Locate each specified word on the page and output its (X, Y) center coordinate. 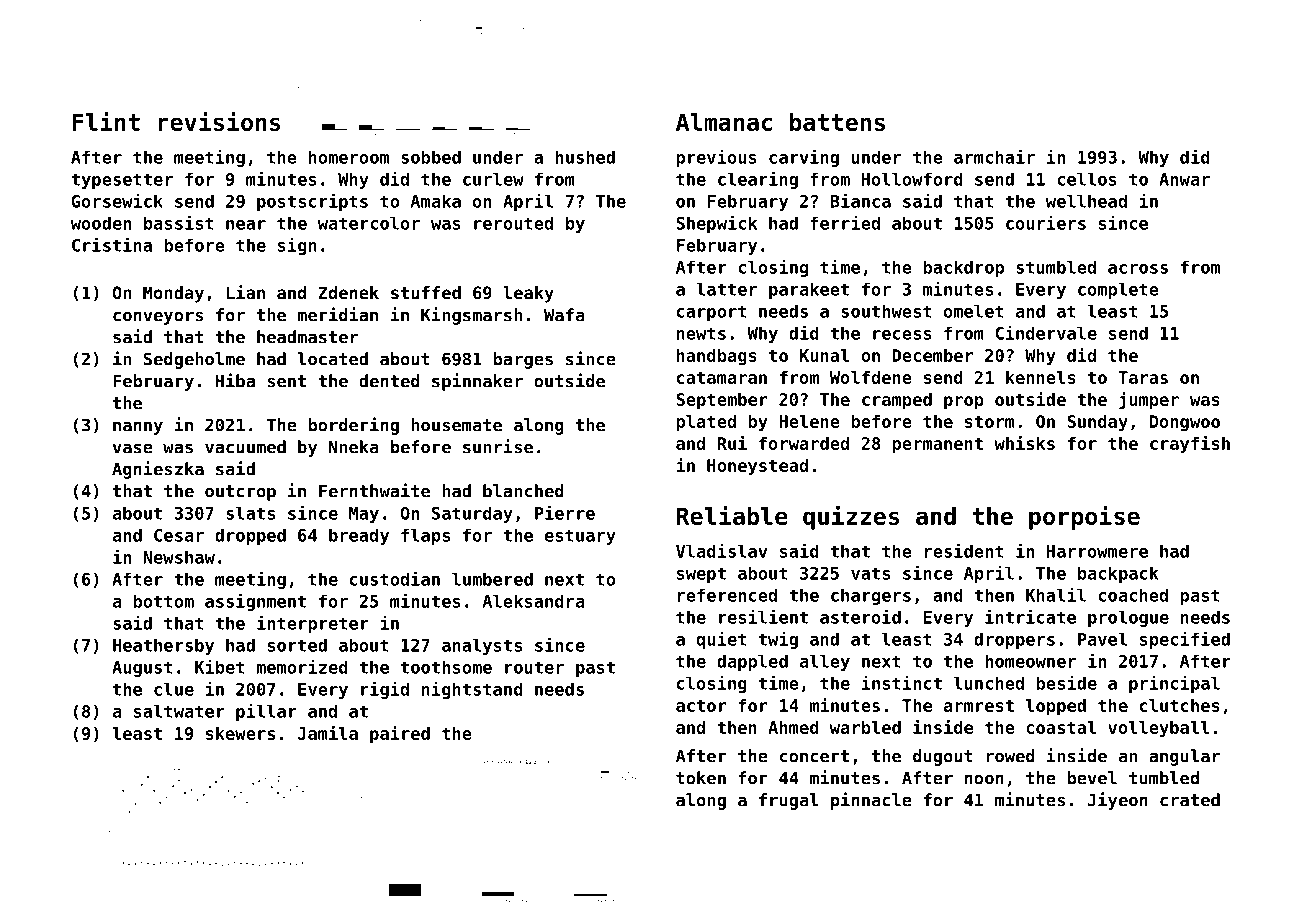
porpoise (1084, 517)
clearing (758, 180)
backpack (1118, 574)
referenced (727, 595)
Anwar (1184, 179)
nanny (138, 428)
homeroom (349, 157)
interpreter (313, 624)
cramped (897, 401)
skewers (240, 733)
